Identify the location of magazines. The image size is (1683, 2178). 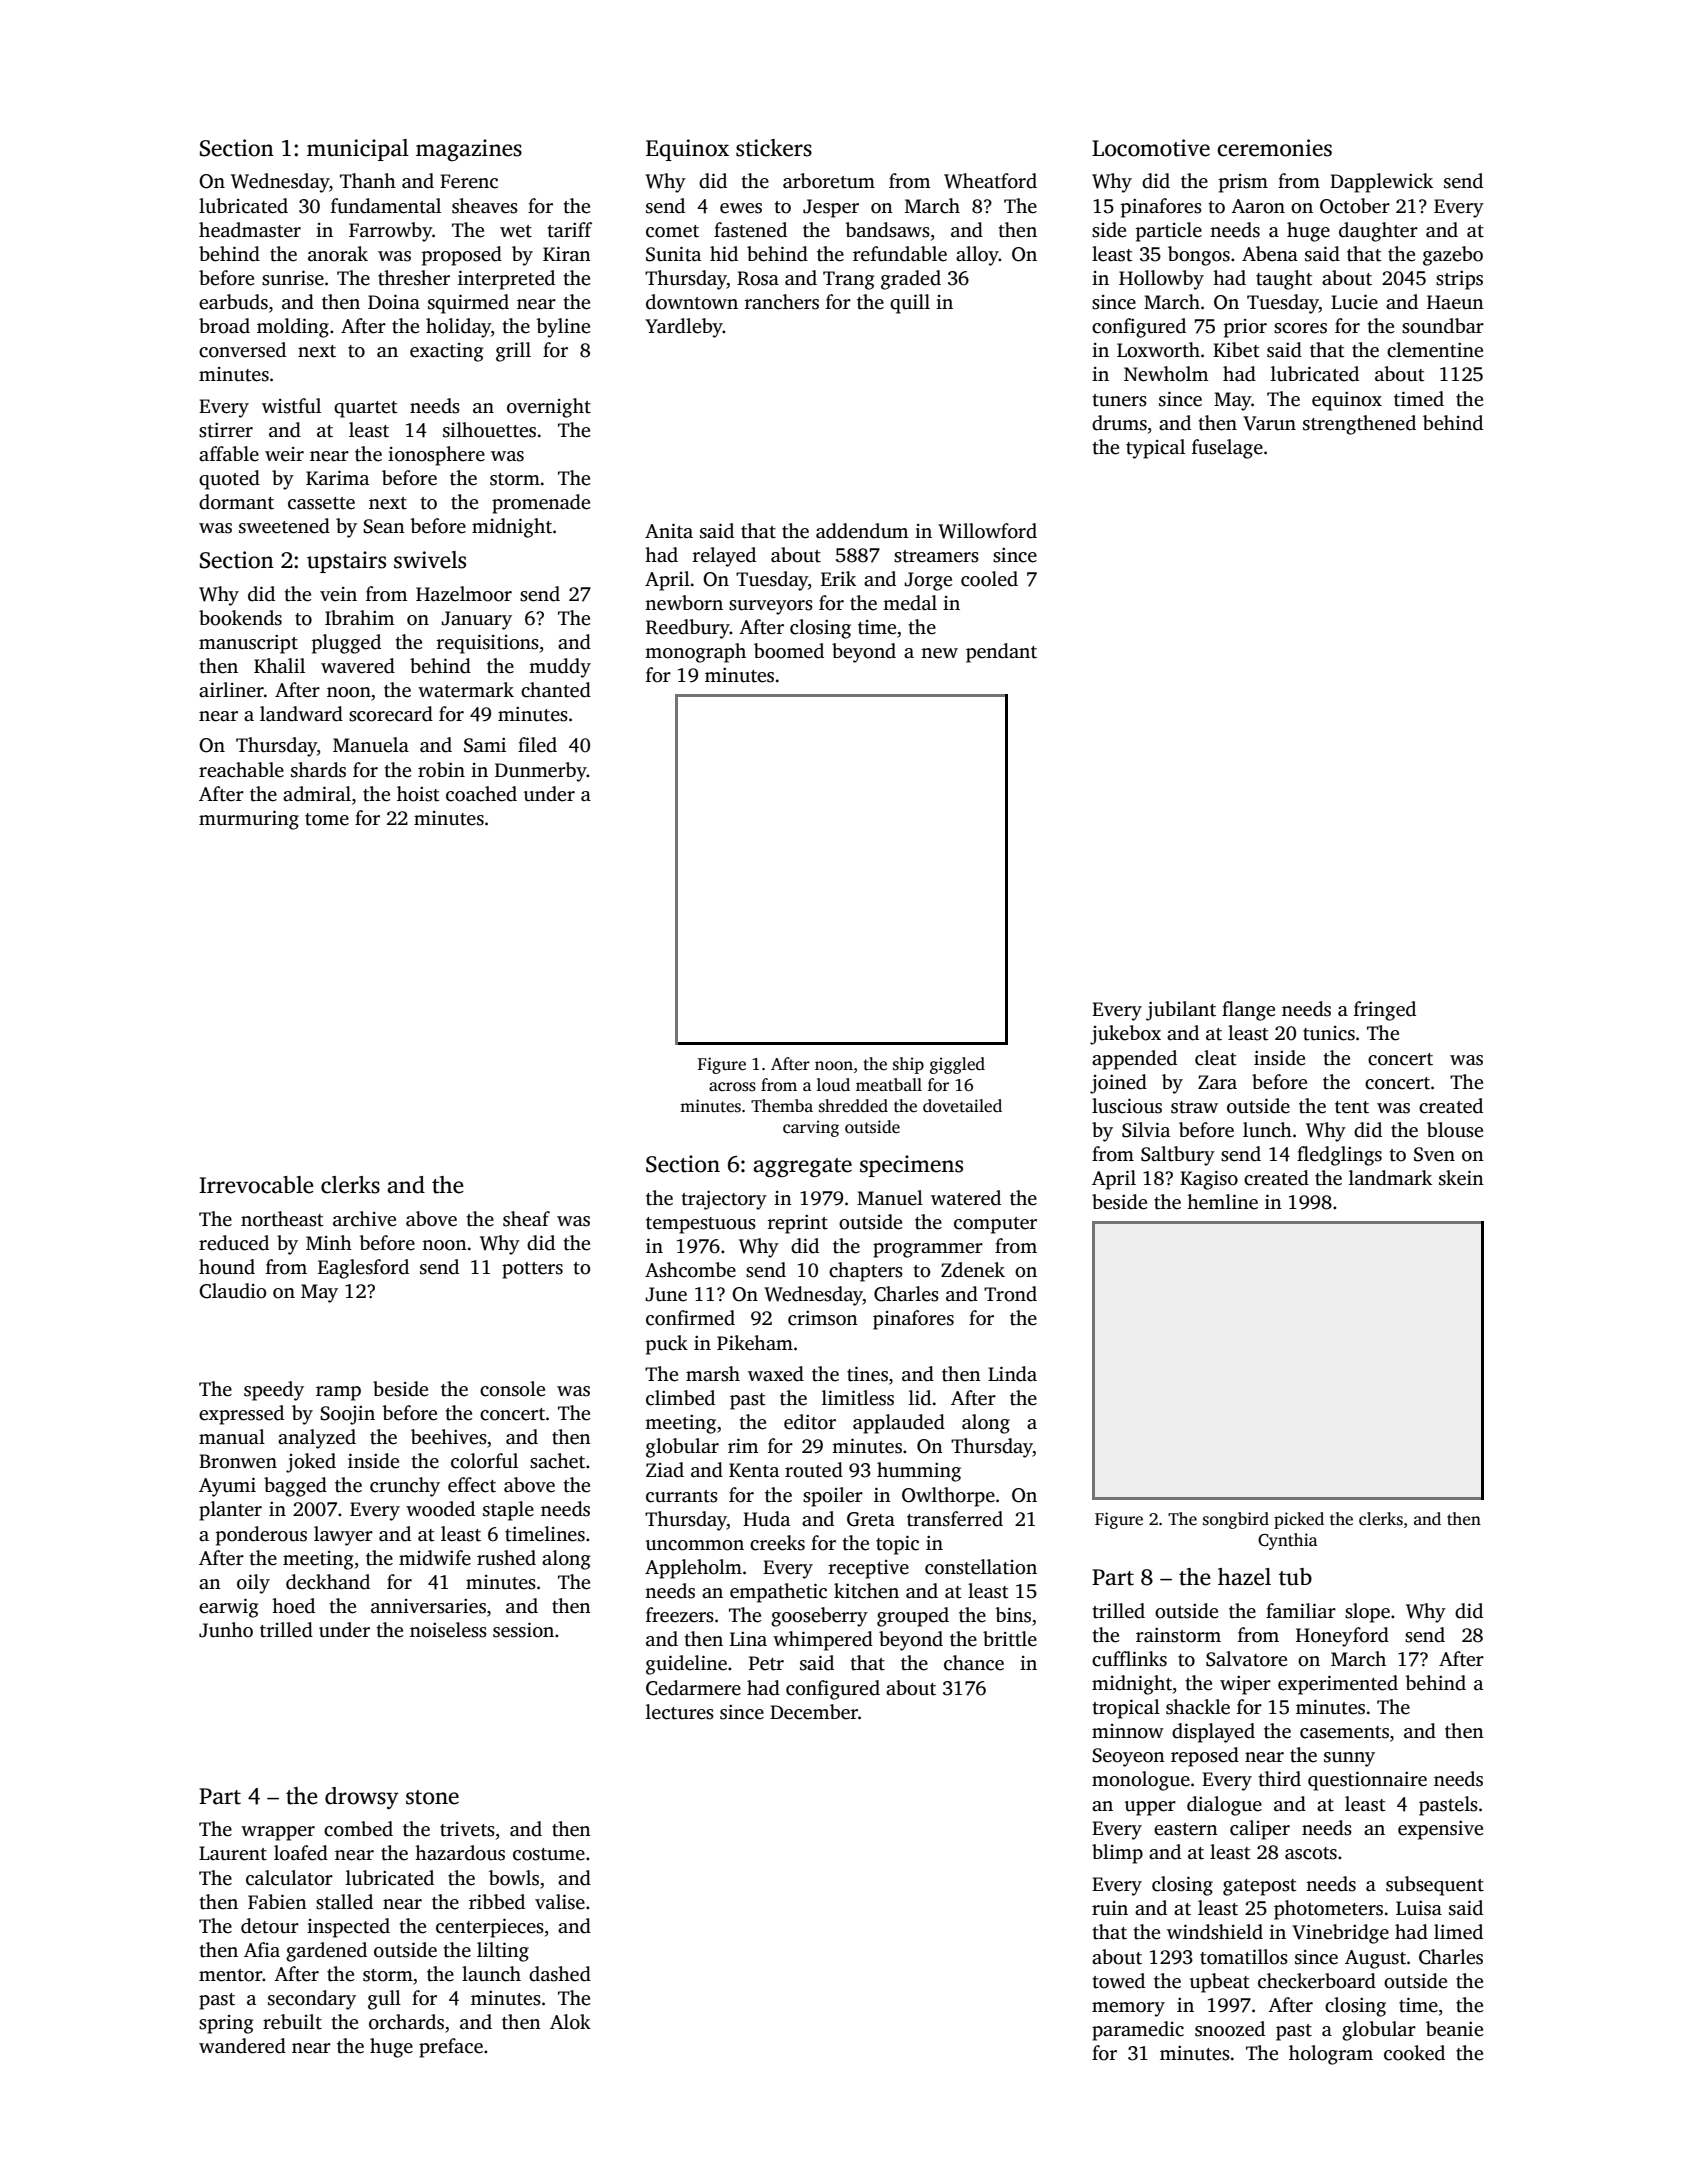
(469, 150).
